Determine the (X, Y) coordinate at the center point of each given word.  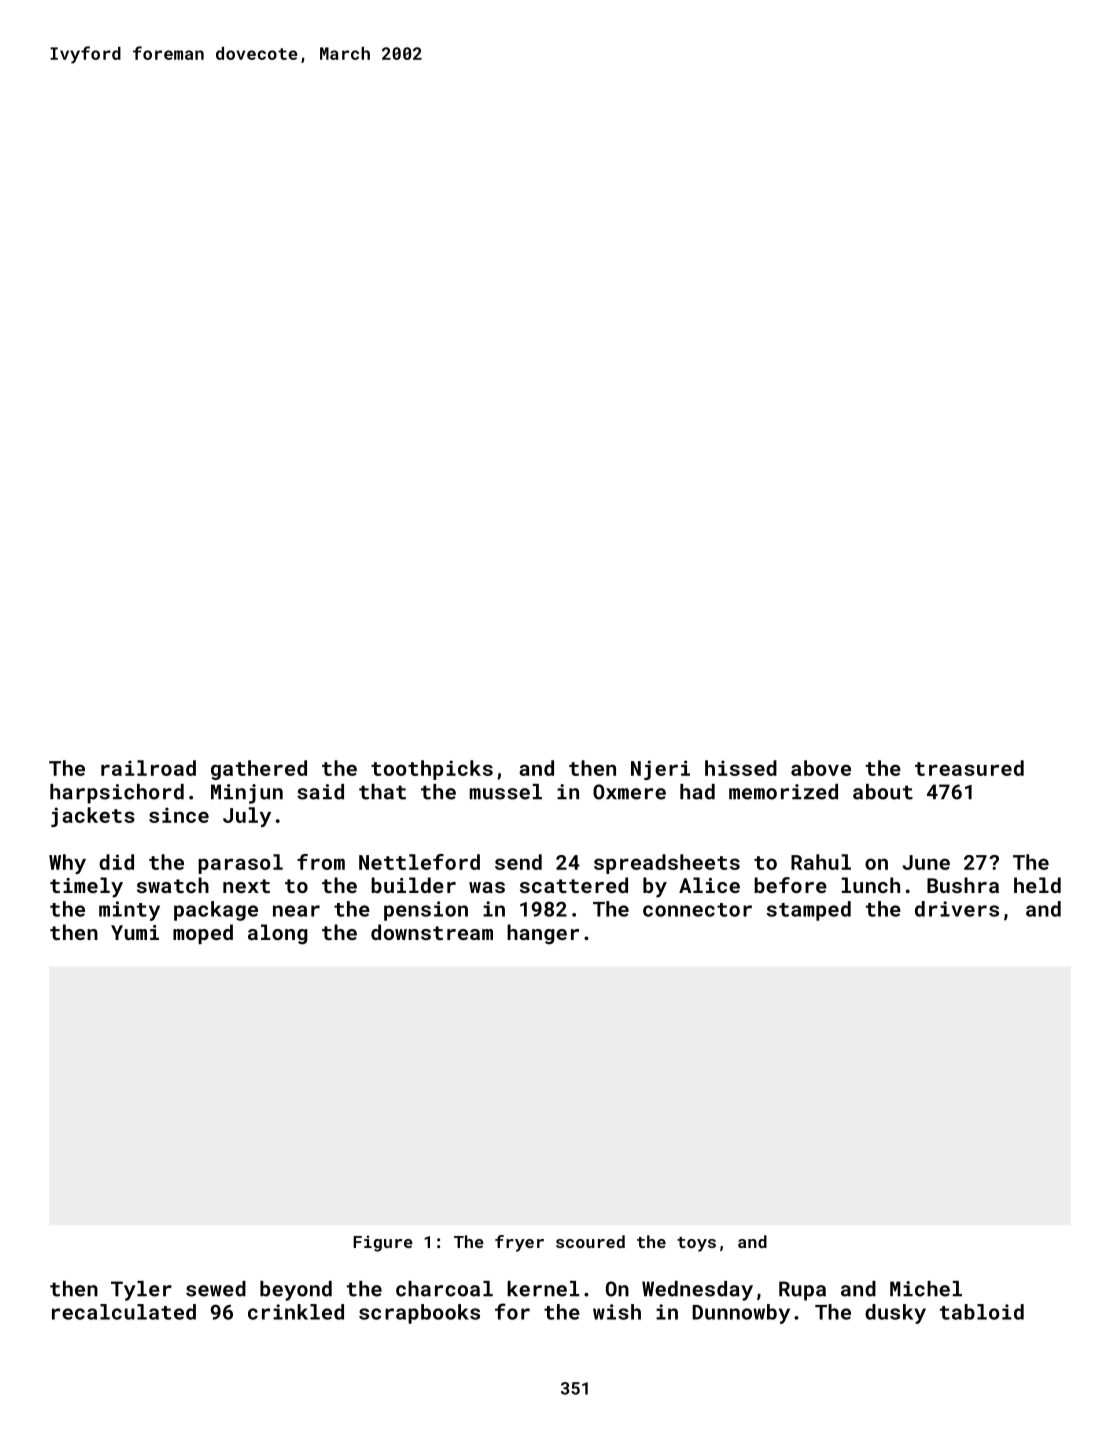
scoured (590, 1241)
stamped (809, 911)
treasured (969, 768)
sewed (216, 1289)
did (116, 862)
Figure (383, 1243)
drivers (957, 909)
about (883, 792)
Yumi (135, 932)
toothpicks (432, 770)
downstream (432, 932)
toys (696, 1244)
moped (203, 934)
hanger (543, 934)
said (320, 792)
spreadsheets (667, 864)
